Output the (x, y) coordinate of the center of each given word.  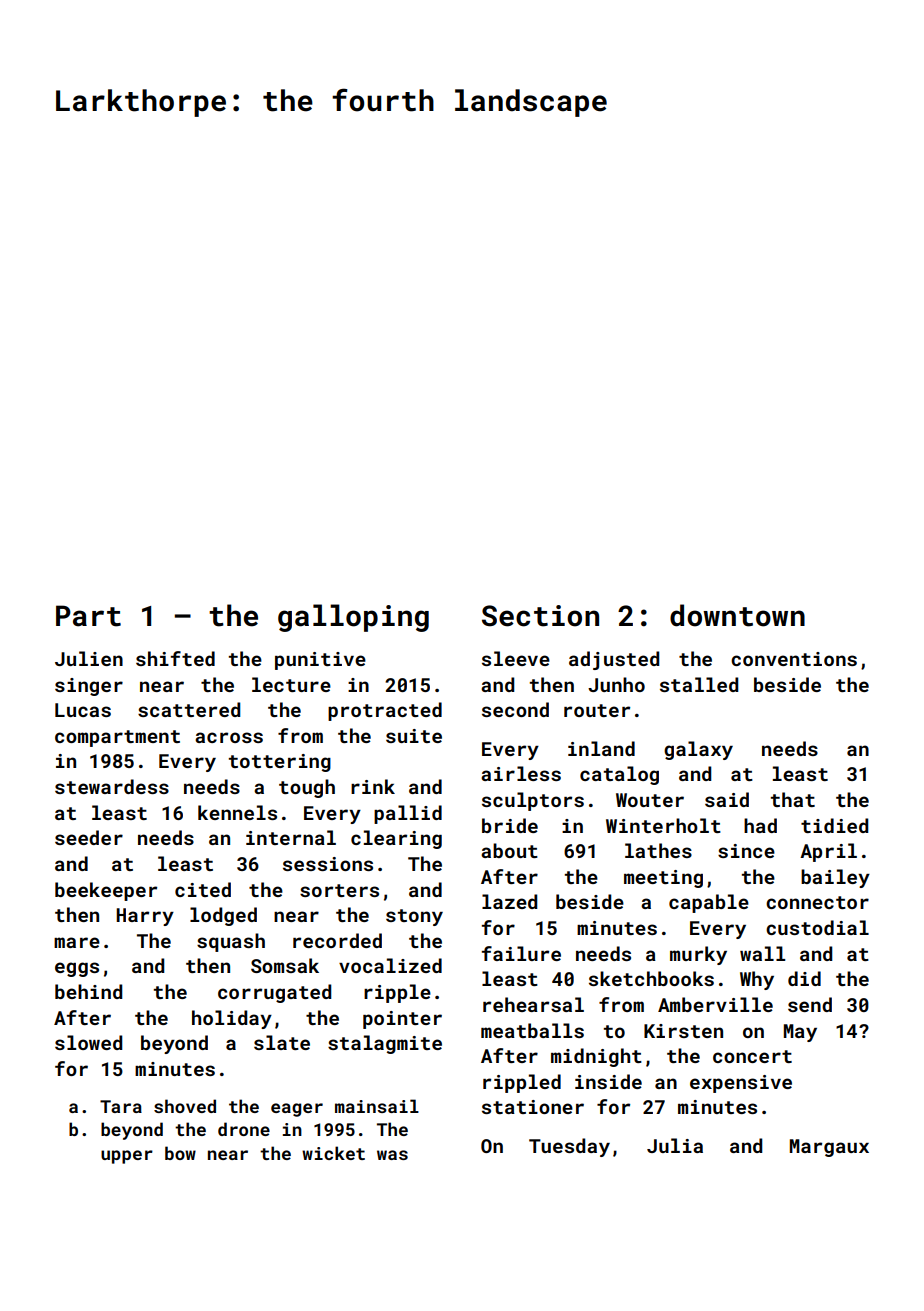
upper (127, 1157)
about (509, 850)
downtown (737, 615)
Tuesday (569, 1147)
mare (77, 942)
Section (540, 616)
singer (89, 687)
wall (762, 953)
